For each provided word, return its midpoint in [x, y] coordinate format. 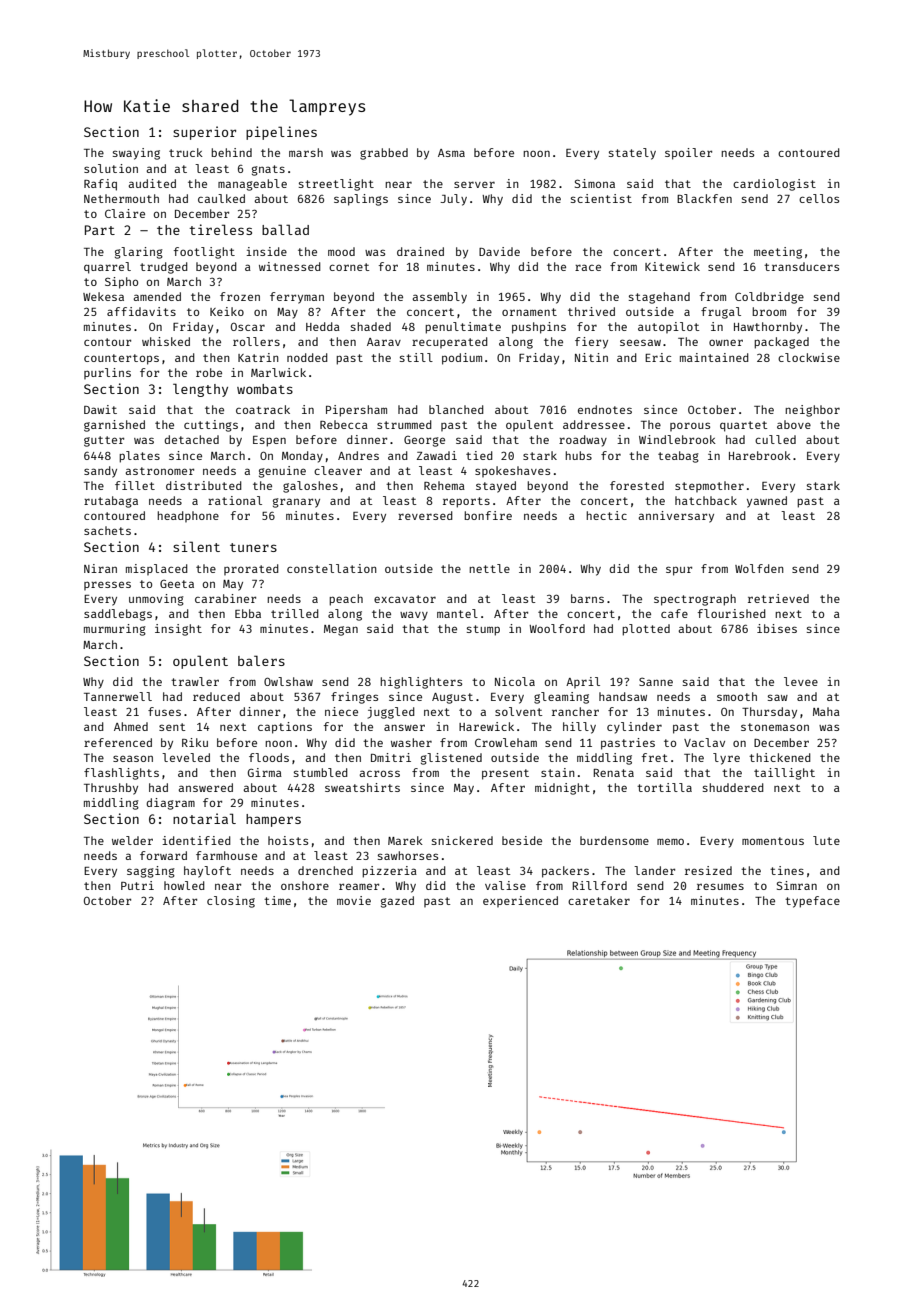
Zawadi [437, 455]
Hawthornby [768, 328]
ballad [285, 229]
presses [107, 585]
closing [231, 902]
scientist [601, 198]
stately [632, 154]
